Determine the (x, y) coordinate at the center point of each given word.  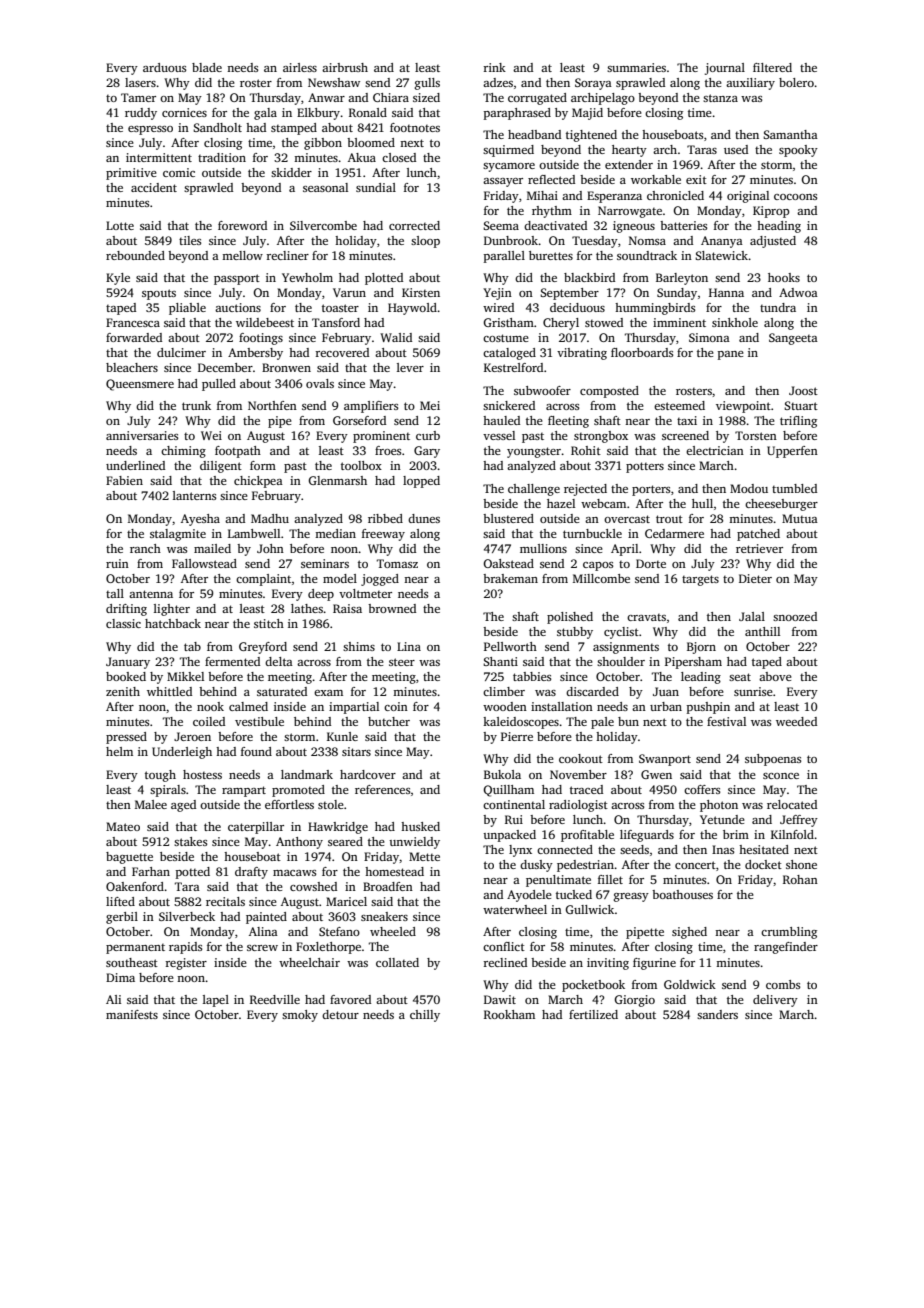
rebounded (135, 255)
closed (399, 157)
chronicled (675, 195)
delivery (775, 1001)
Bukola (502, 774)
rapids (185, 948)
